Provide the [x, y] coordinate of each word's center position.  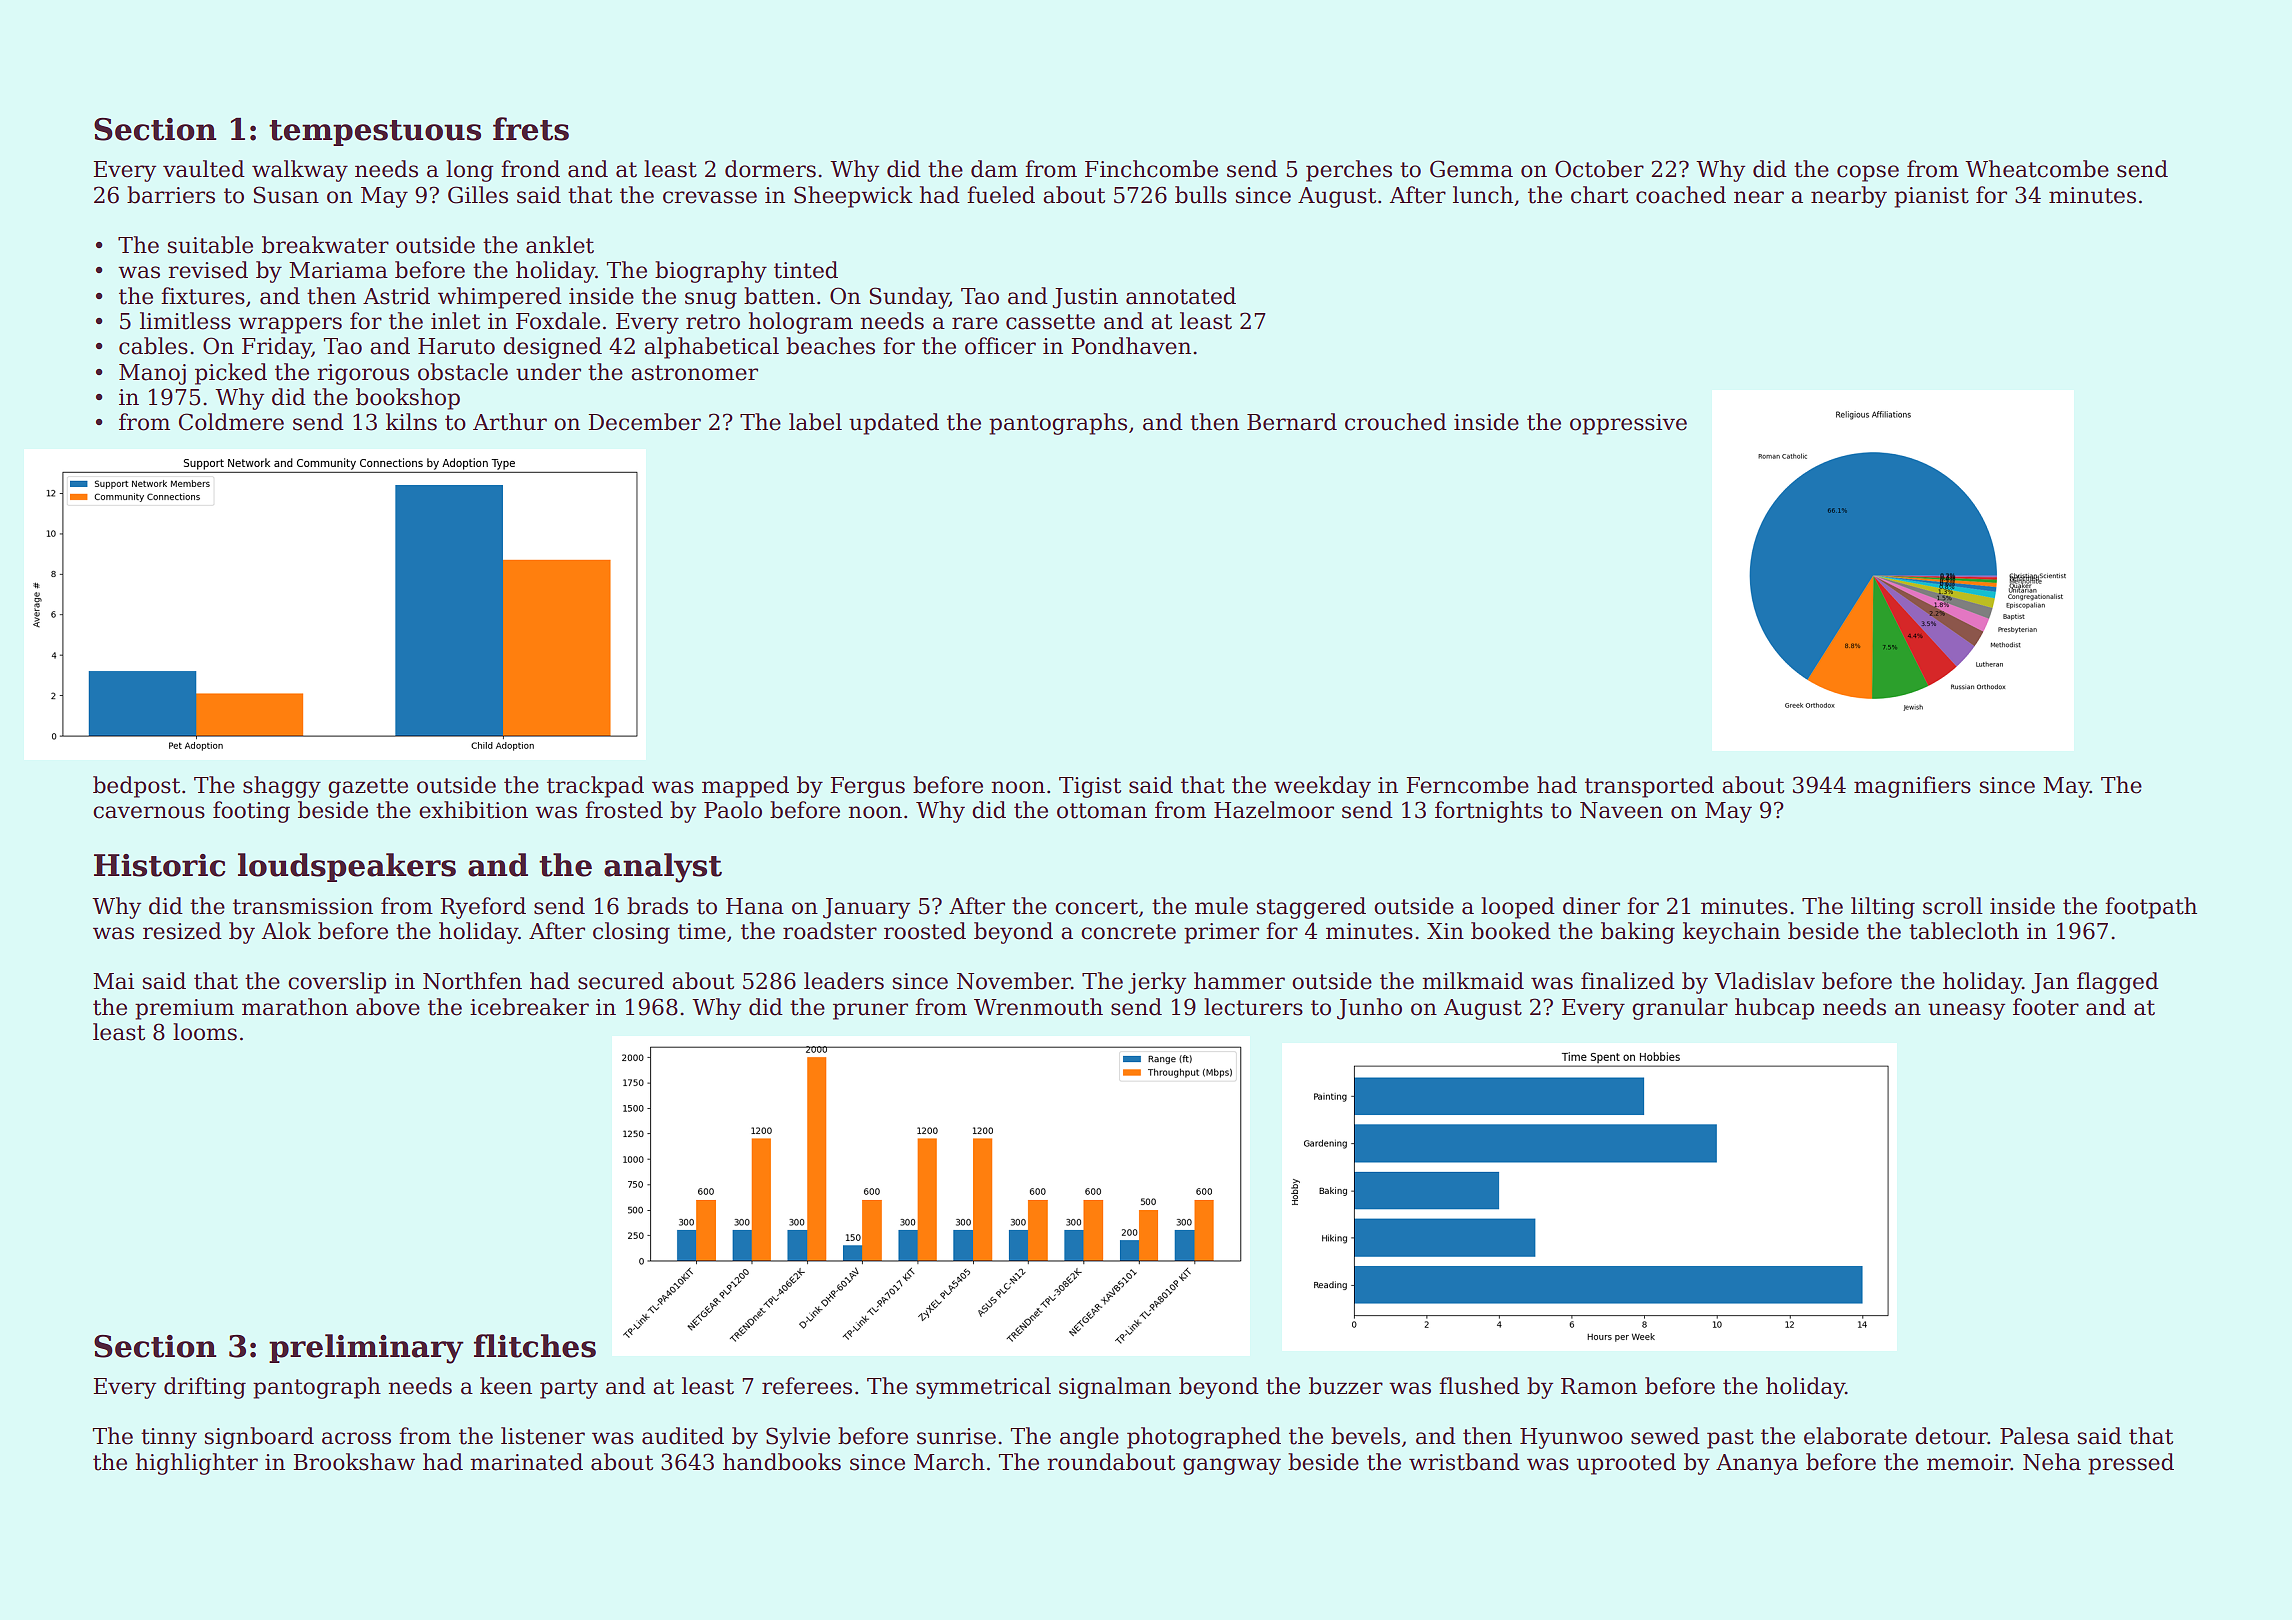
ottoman [1102, 811]
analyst [663, 868]
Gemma [1471, 169]
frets [531, 129]
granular [1680, 1009]
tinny [169, 1438]
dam [994, 169]
